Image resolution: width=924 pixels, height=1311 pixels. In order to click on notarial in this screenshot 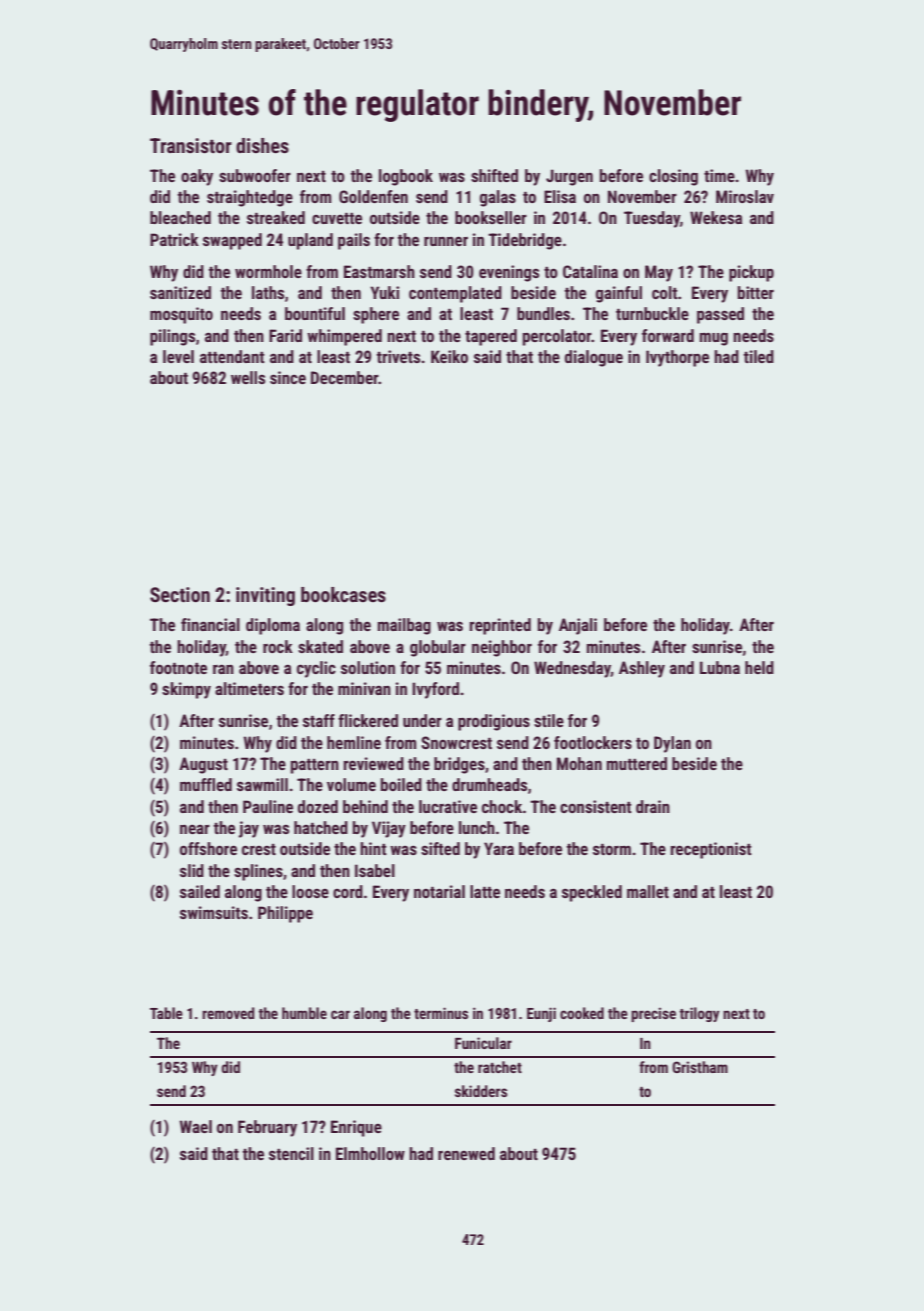, I will do `click(439, 891)`.
